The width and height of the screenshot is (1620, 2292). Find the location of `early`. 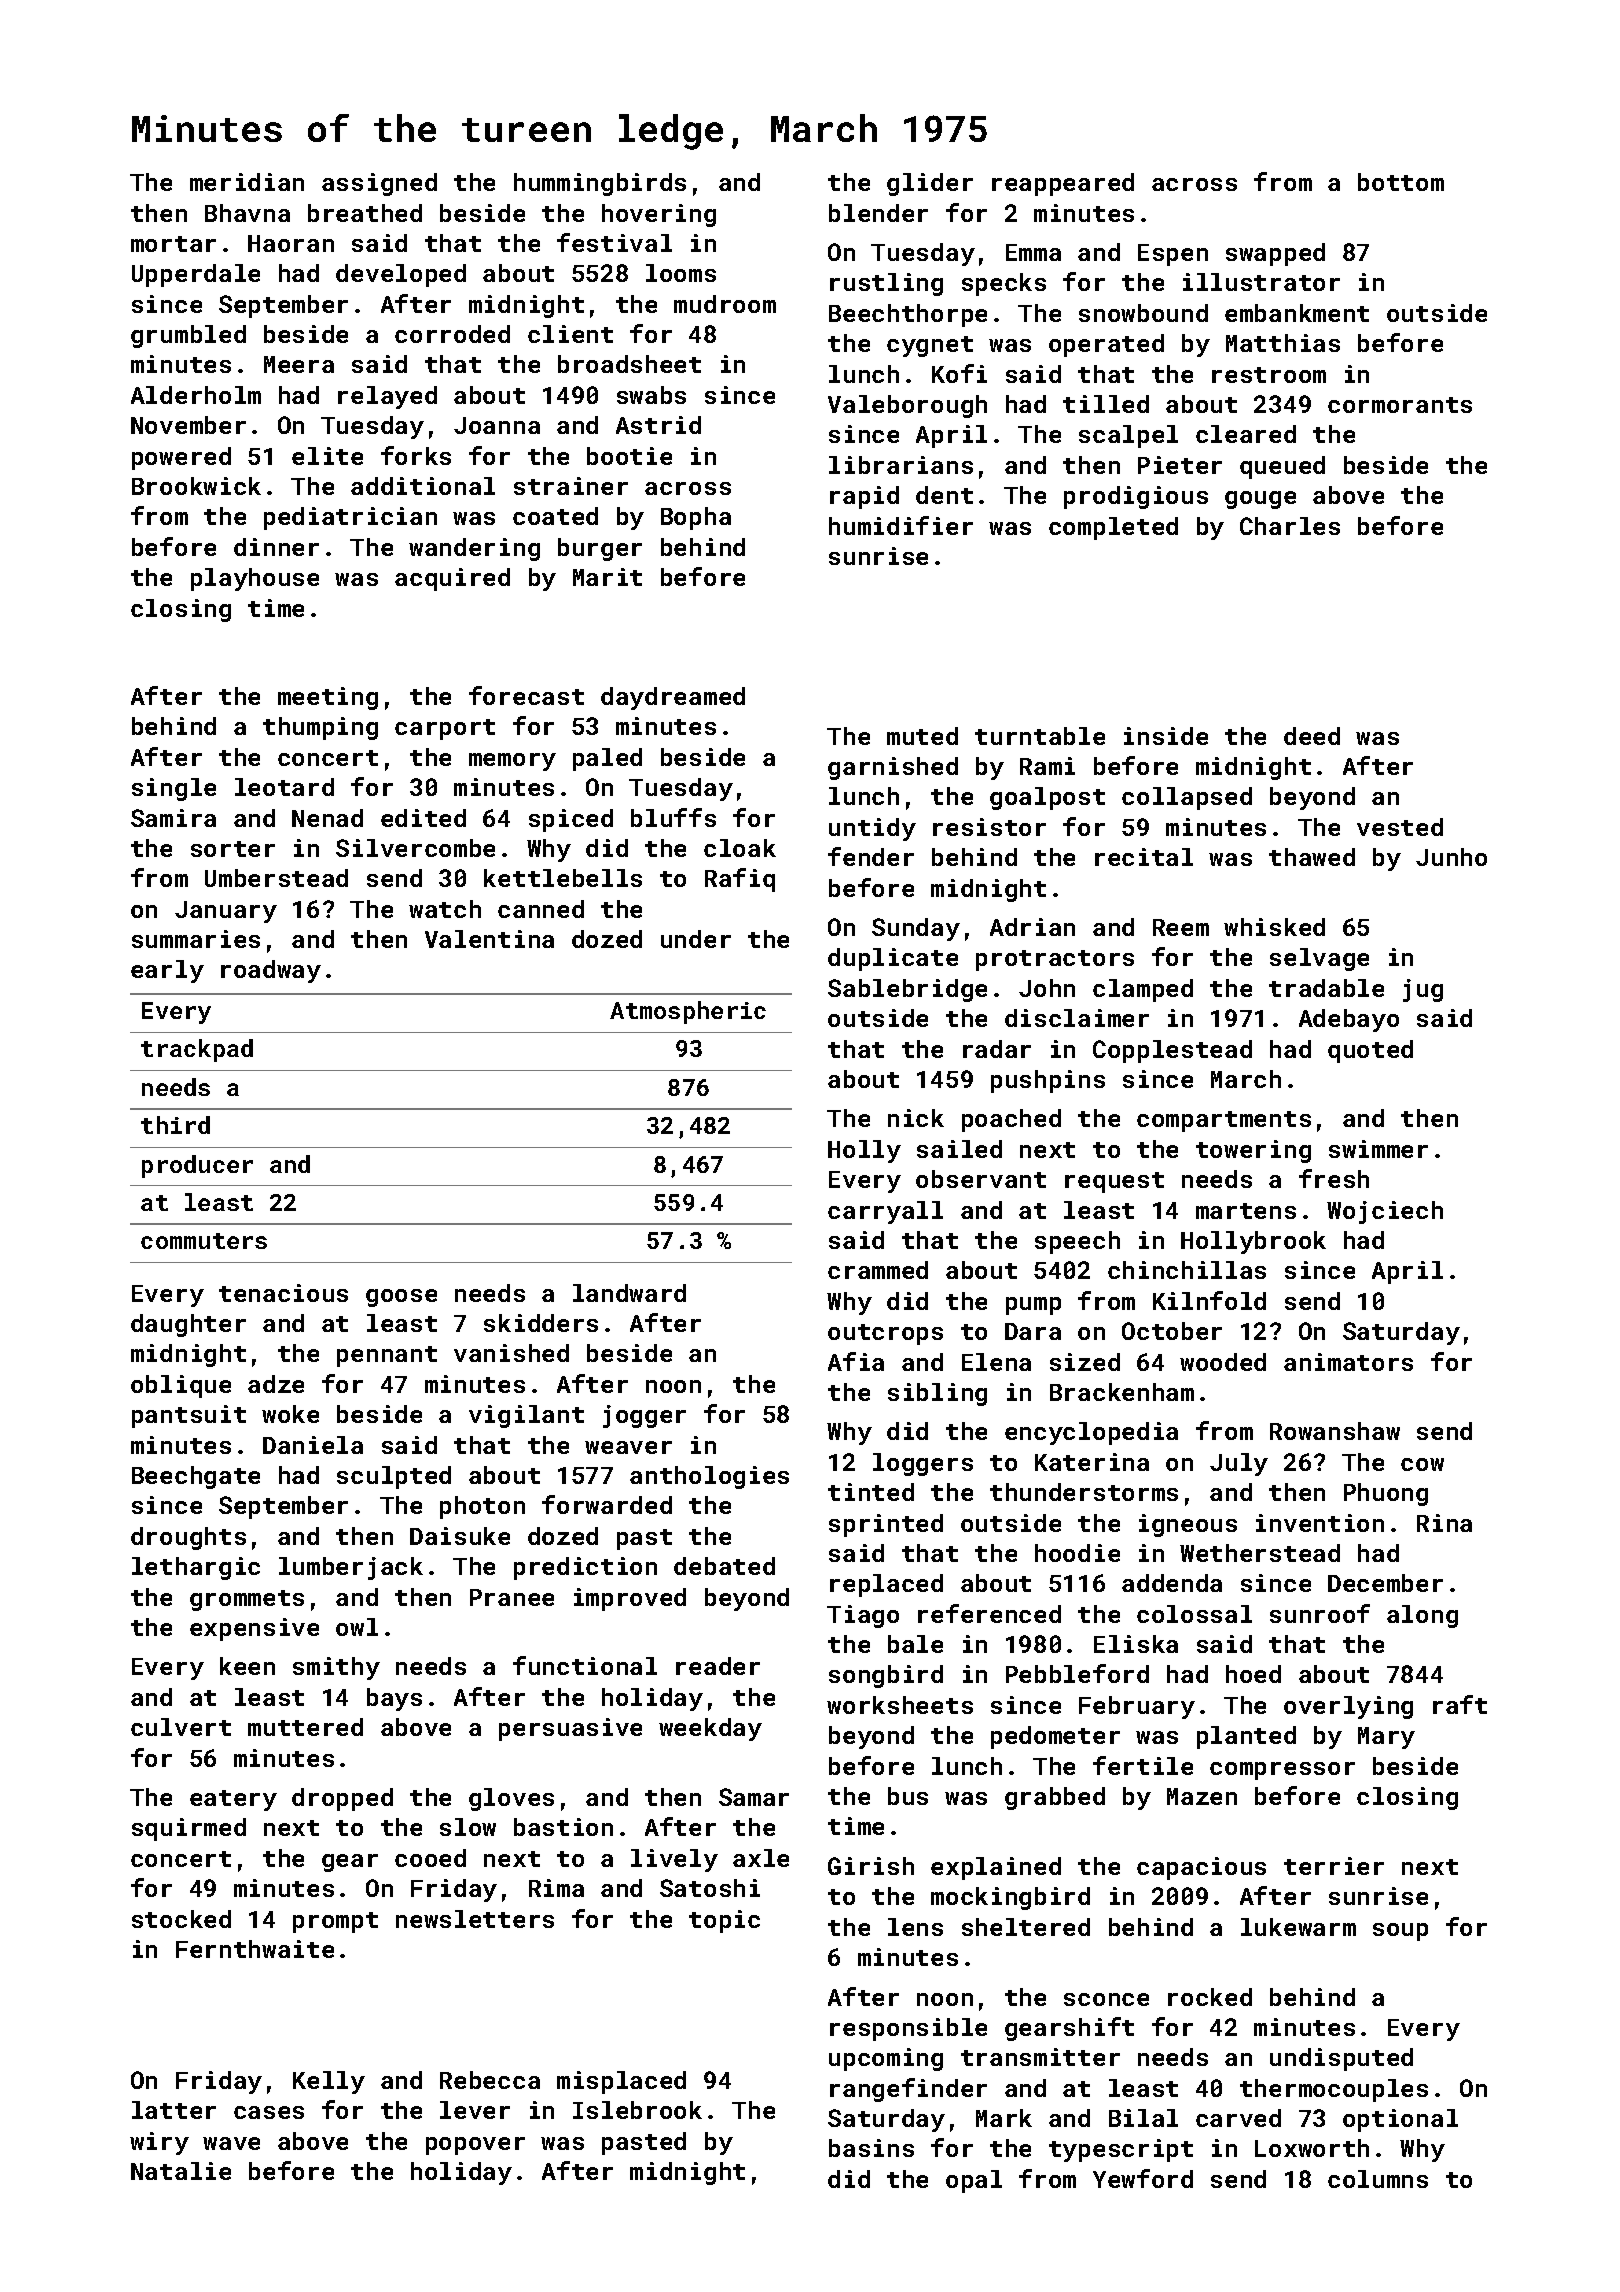

early is located at coordinates (167, 971).
